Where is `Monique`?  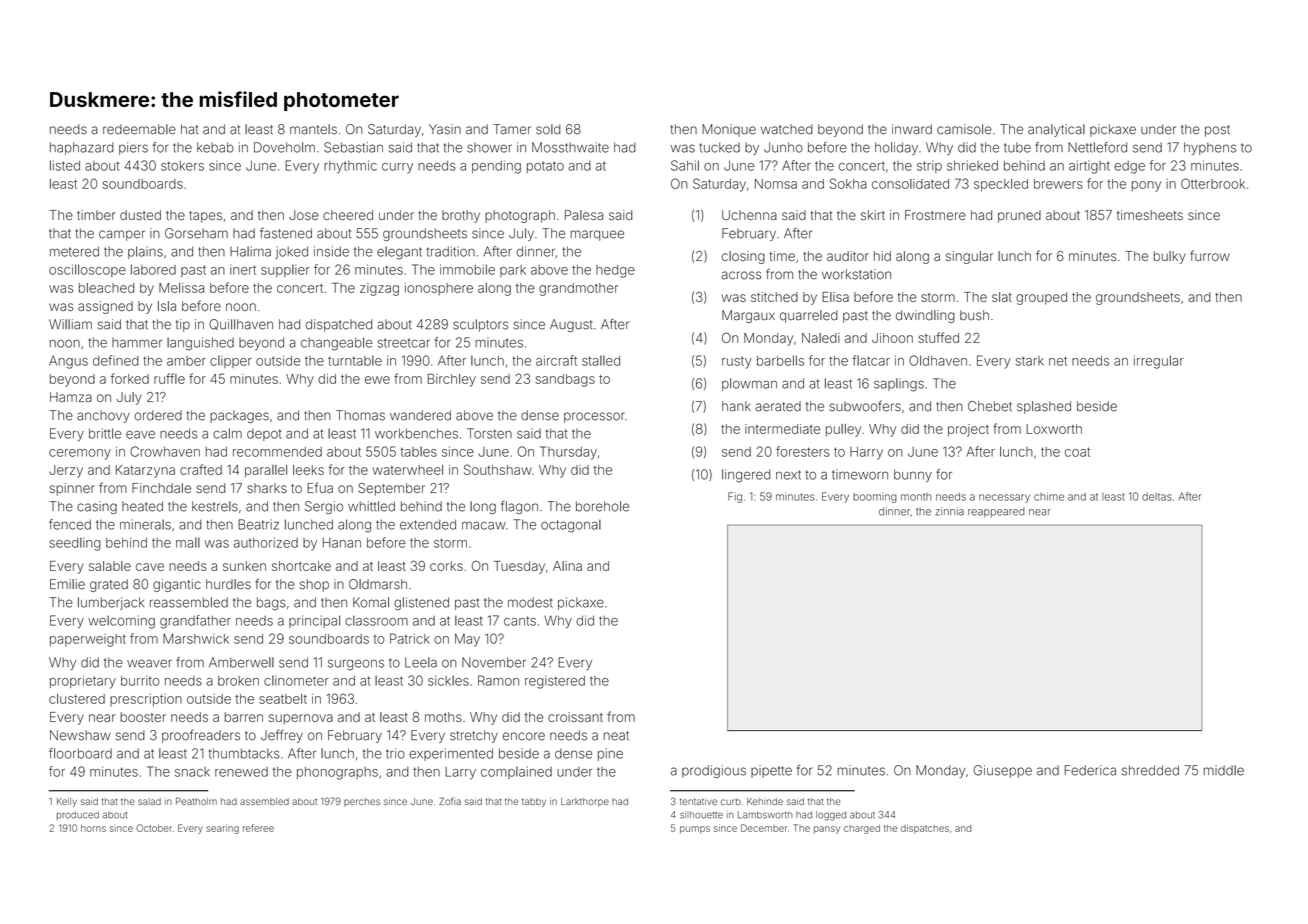
Monique is located at coordinates (729, 130).
